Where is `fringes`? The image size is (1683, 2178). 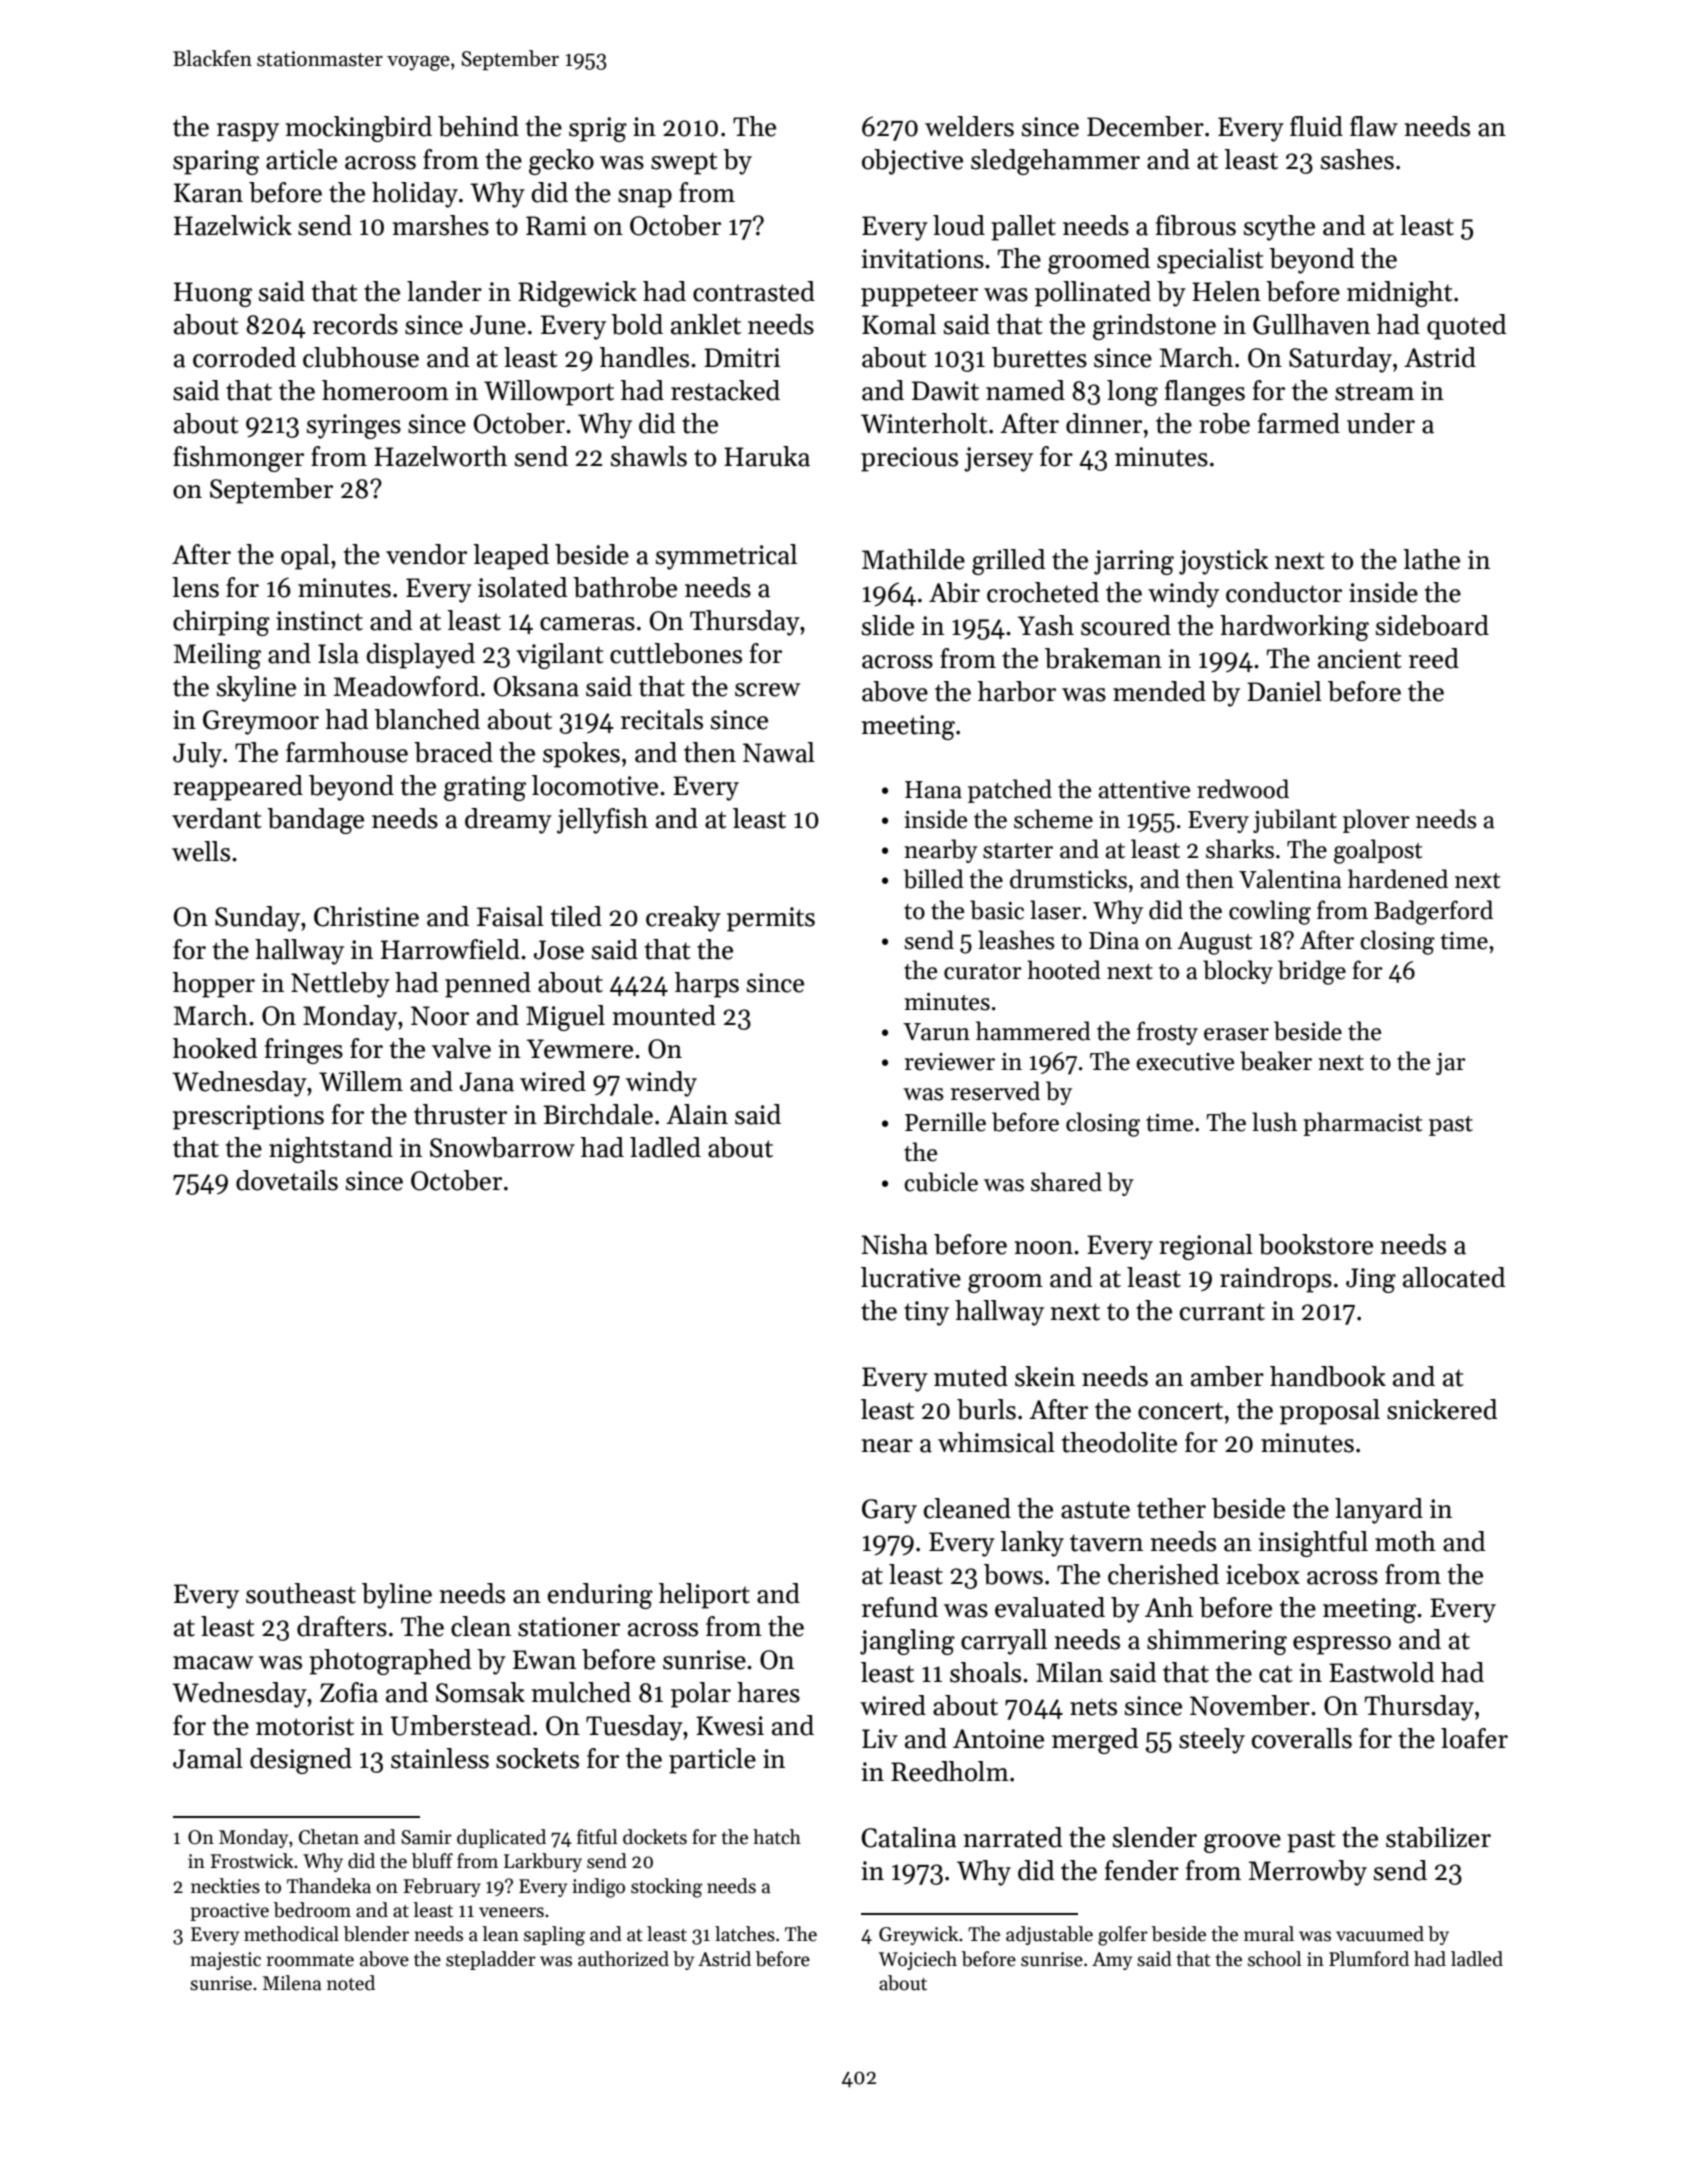
fringes is located at coordinates (304, 1051).
